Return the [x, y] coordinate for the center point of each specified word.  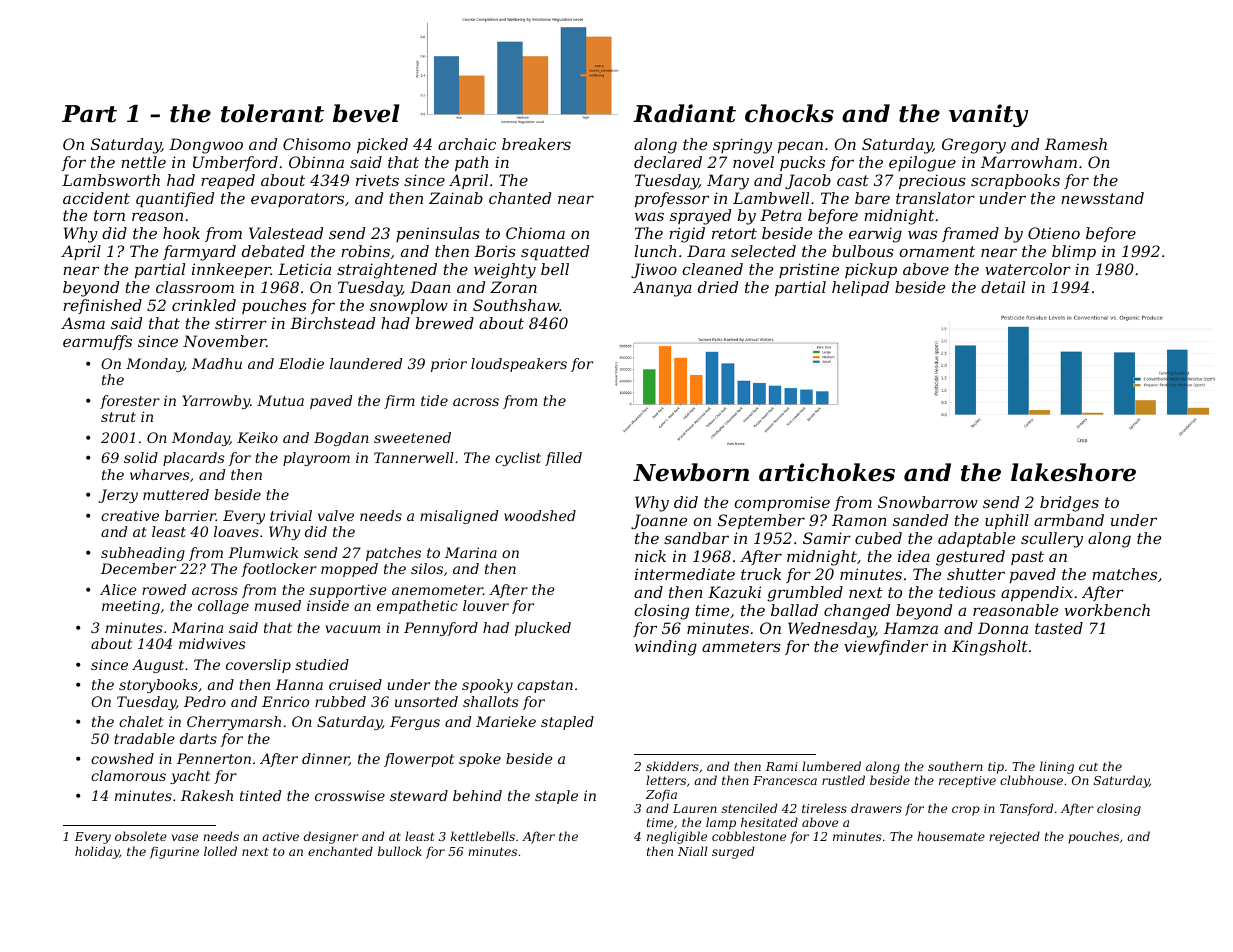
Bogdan [341, 439]
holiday [97, 852]
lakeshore [1073, 472]
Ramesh [1076, 144]
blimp [1074, 252]
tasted [1059, 628]
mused [278, 605]
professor [672, 199]
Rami [782, 766]
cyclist [518, 459]
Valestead [286, 233]
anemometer [437, 590]
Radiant [684, 113]
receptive [967, 782]
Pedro [205, 701]
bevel [366, 113]
